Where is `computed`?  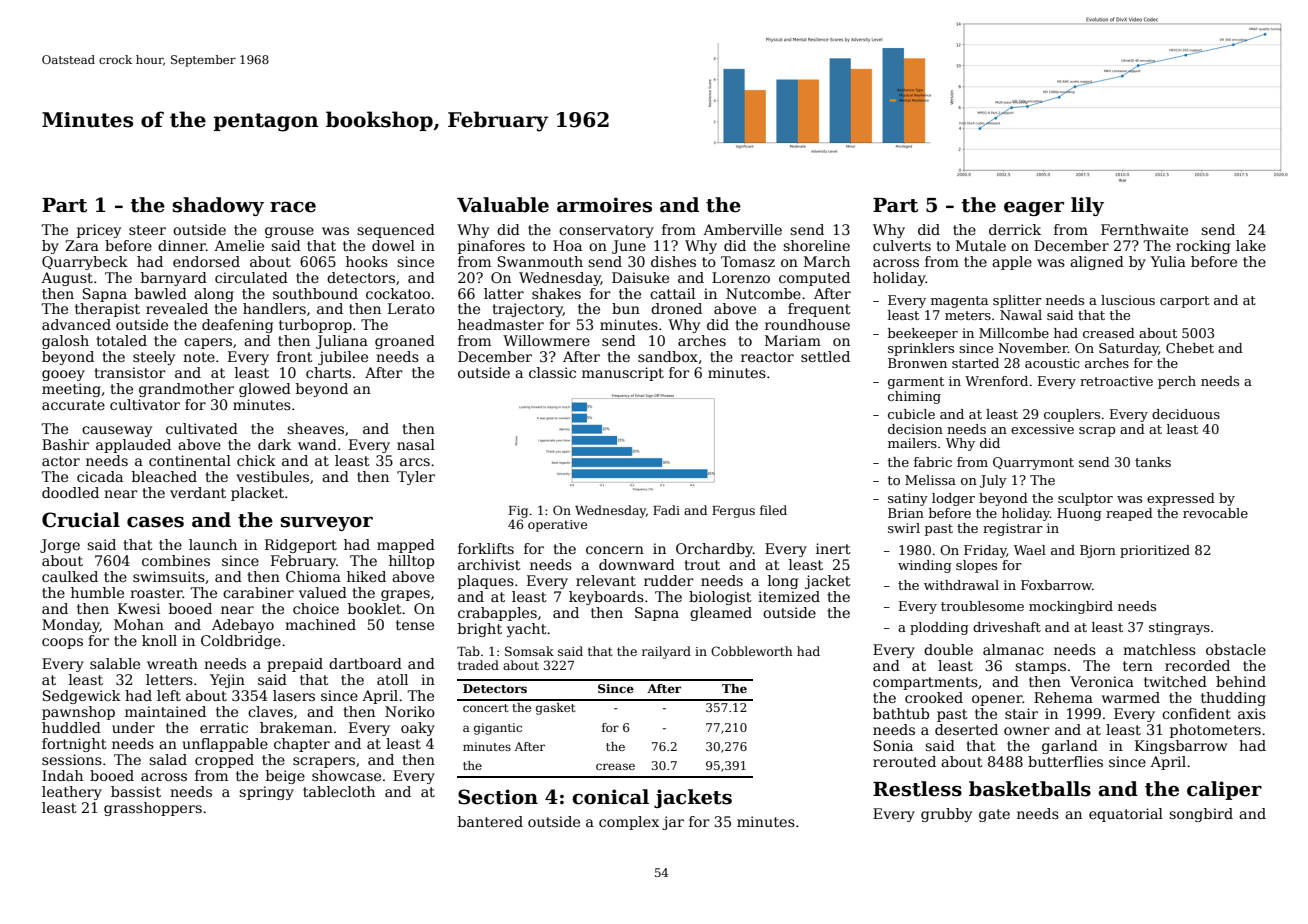 computed is located at coordinates (814, 279).
